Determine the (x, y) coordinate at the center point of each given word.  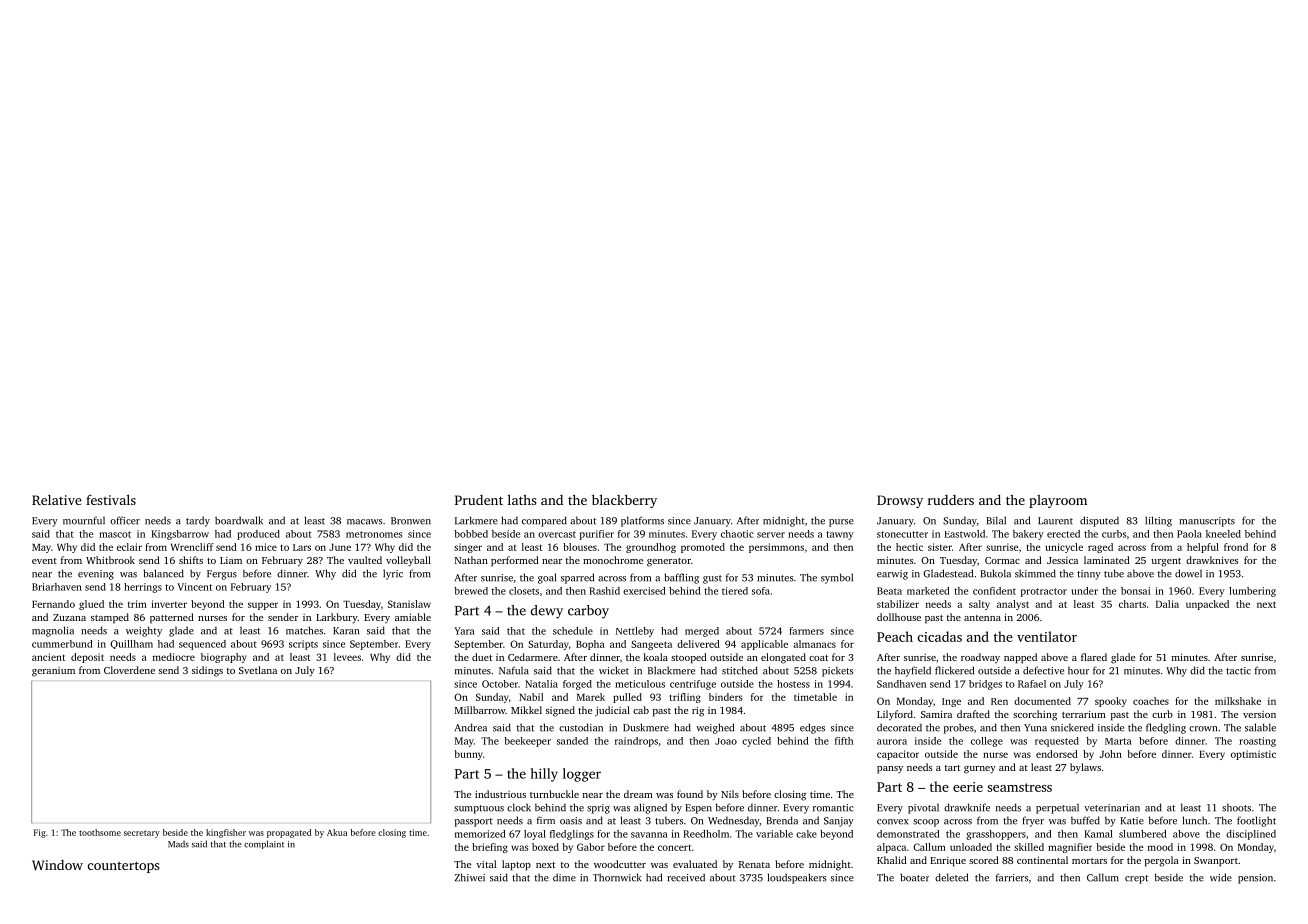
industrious (500, 794)
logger (582, 775)
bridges (985, 685)
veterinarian (1112, 808)
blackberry (624, 501)
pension (1255, 879)
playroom (1058, 501)
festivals (111, 499)
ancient (48, 657)
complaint (264, 844)
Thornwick (617, 877)
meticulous (640, 684)
